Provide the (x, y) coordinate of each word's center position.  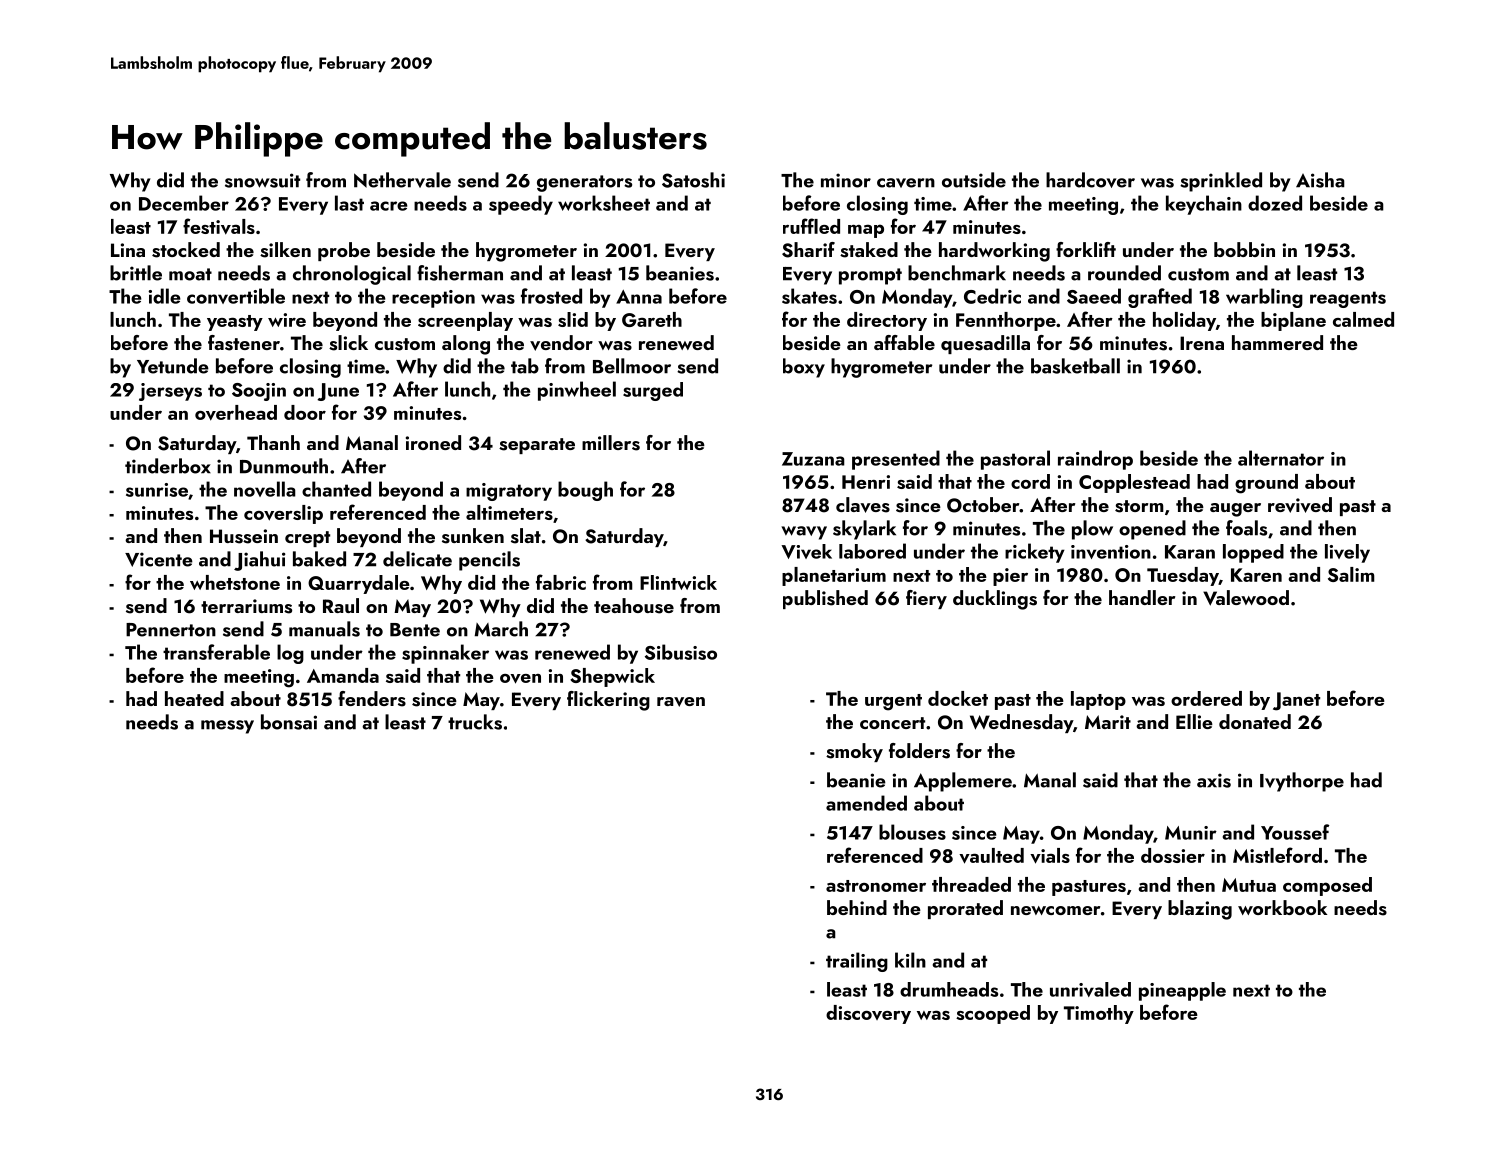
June (338, 392)
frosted (551, 296)
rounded (1124, 273)
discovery (868, 1014)
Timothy (1099, 1014)
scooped (993, 1014)
